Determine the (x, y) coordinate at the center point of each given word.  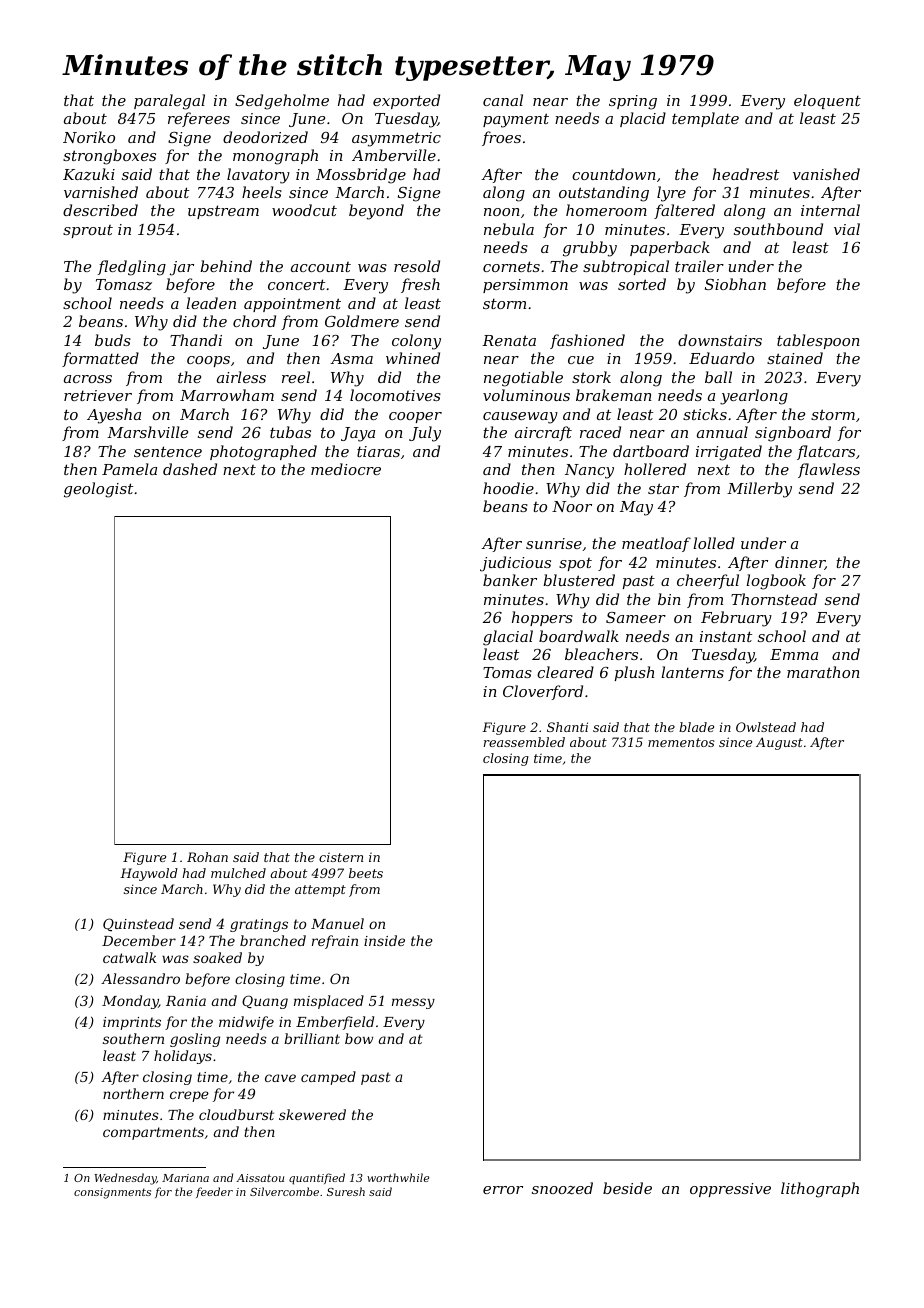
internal (830, 210)
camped (328, 1078)
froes (501, 138)
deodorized (265, 137)
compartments (153, 1133)
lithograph (820, 1190)
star (663, 488)
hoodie (508, 488)
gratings (259, 925)
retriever (98, 395)
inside (384, 940)
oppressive (730, 1190)
